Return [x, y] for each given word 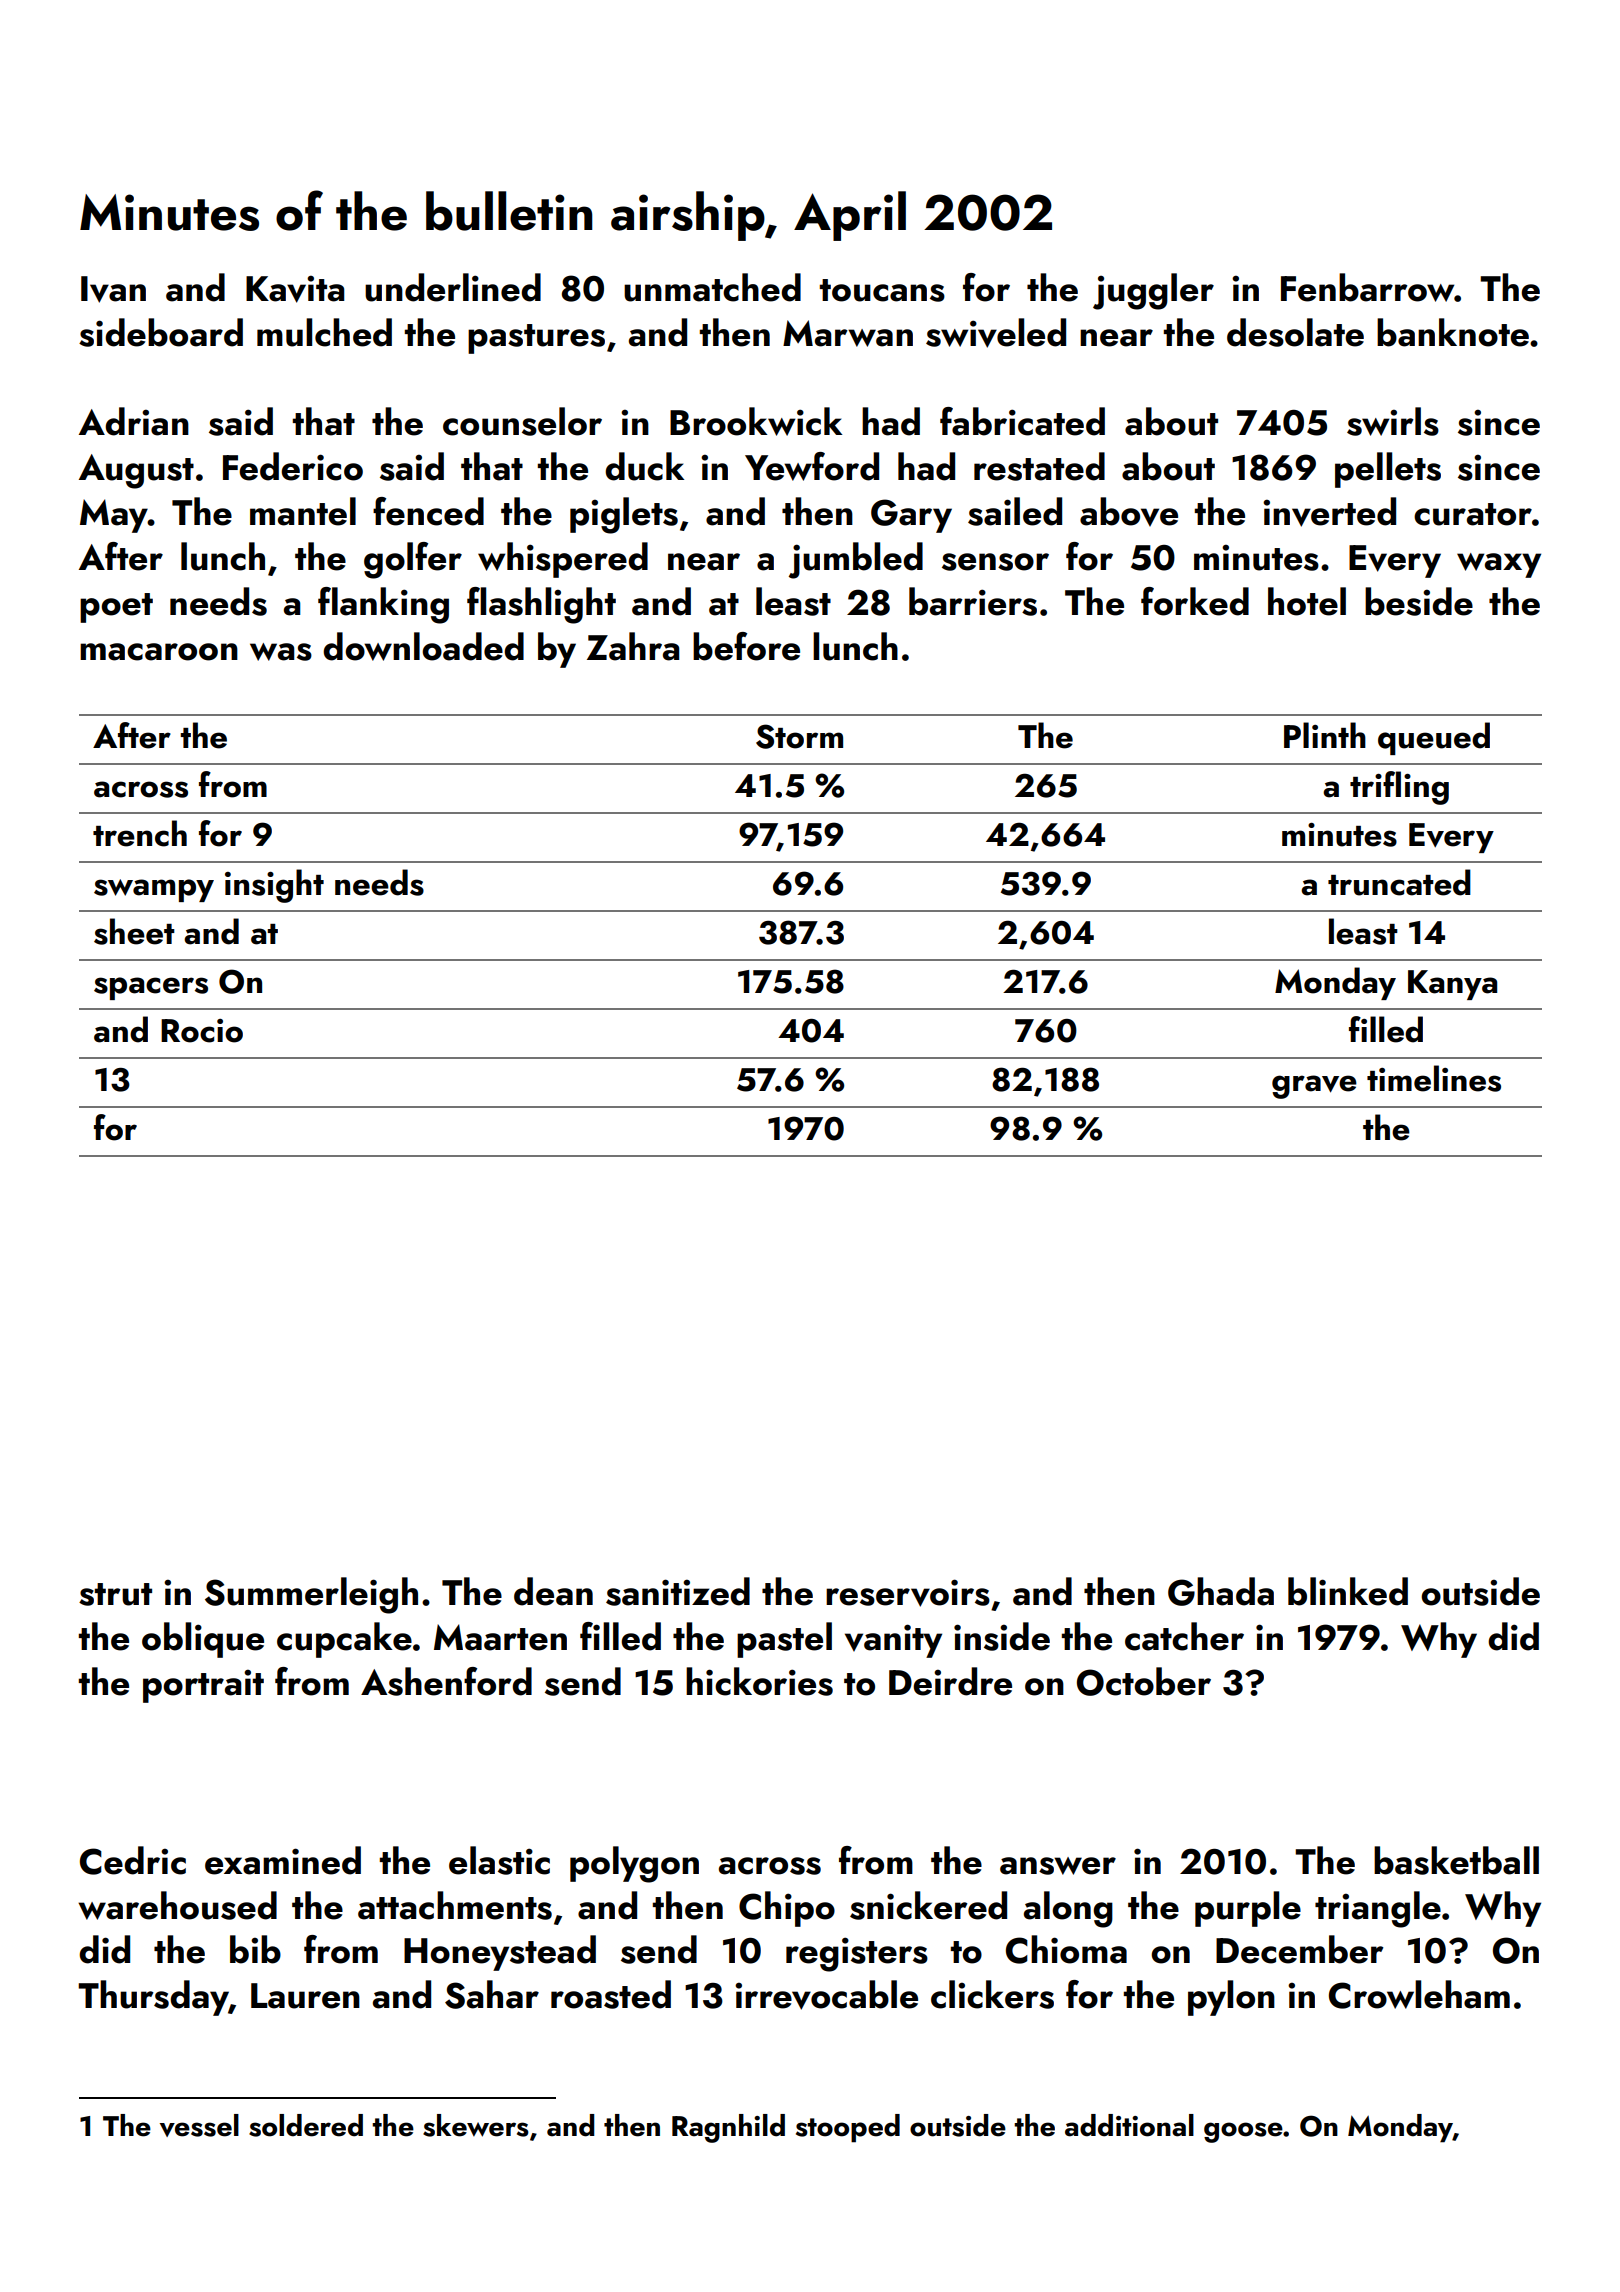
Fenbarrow [1368, 287]
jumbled [856, 560]
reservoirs [908, 1593]
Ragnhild [728, 2128]
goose [1243, 2132]
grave [1314, 1087]
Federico [293, 466]
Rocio [202, 1031]
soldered [306, 2125]
